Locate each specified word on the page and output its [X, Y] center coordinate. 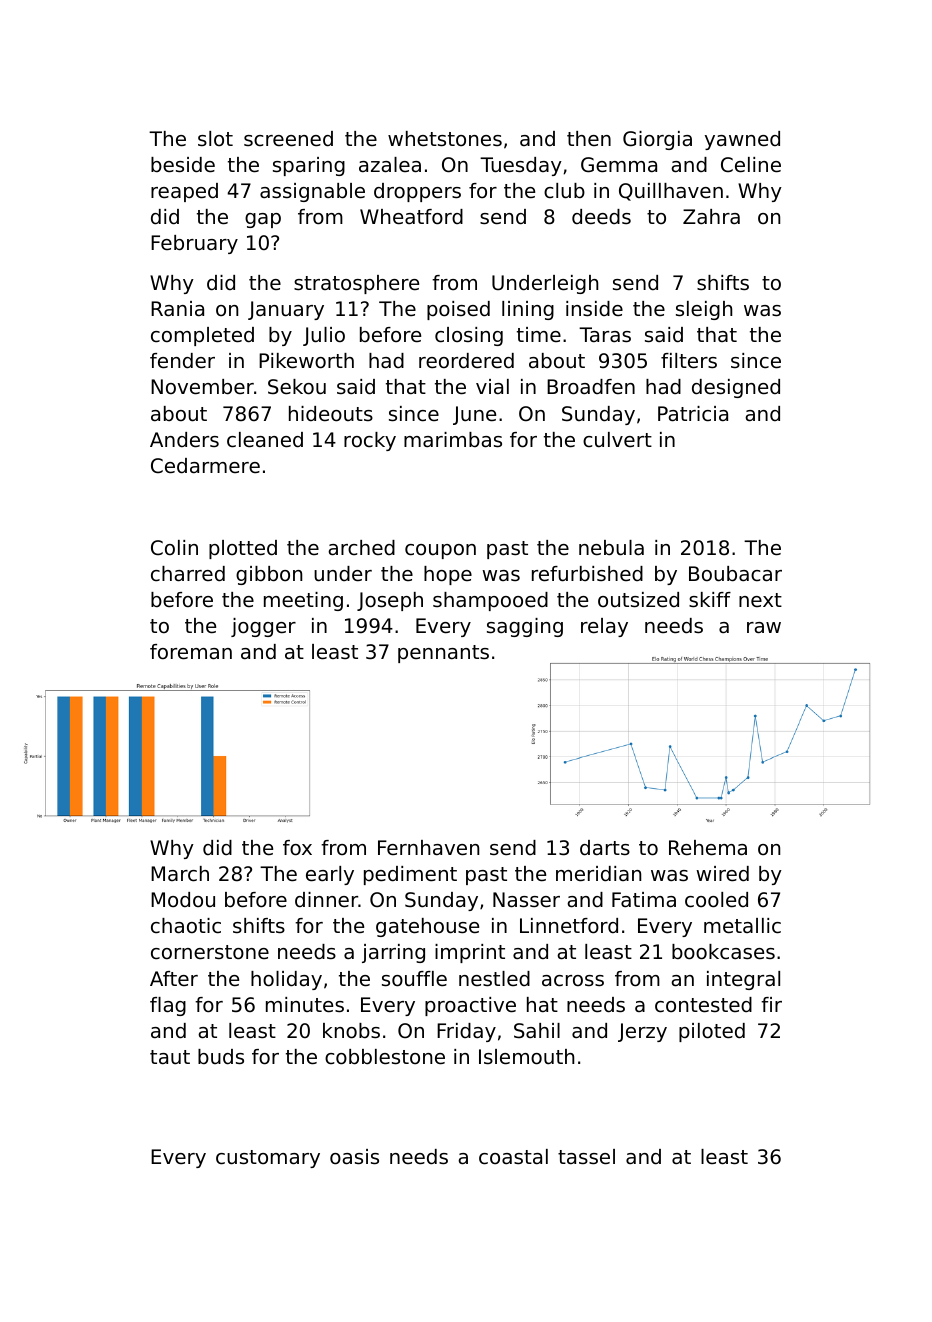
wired [722, 874]
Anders [184, 440]
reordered [466, 361]
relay [604, 627]
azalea [390, 165]
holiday [286, 980]
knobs [351, 1031]
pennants [443, 654]
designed [736, 388]
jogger [263, 627]
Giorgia [657, 140]
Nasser [526, 900]
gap [263, 220]
